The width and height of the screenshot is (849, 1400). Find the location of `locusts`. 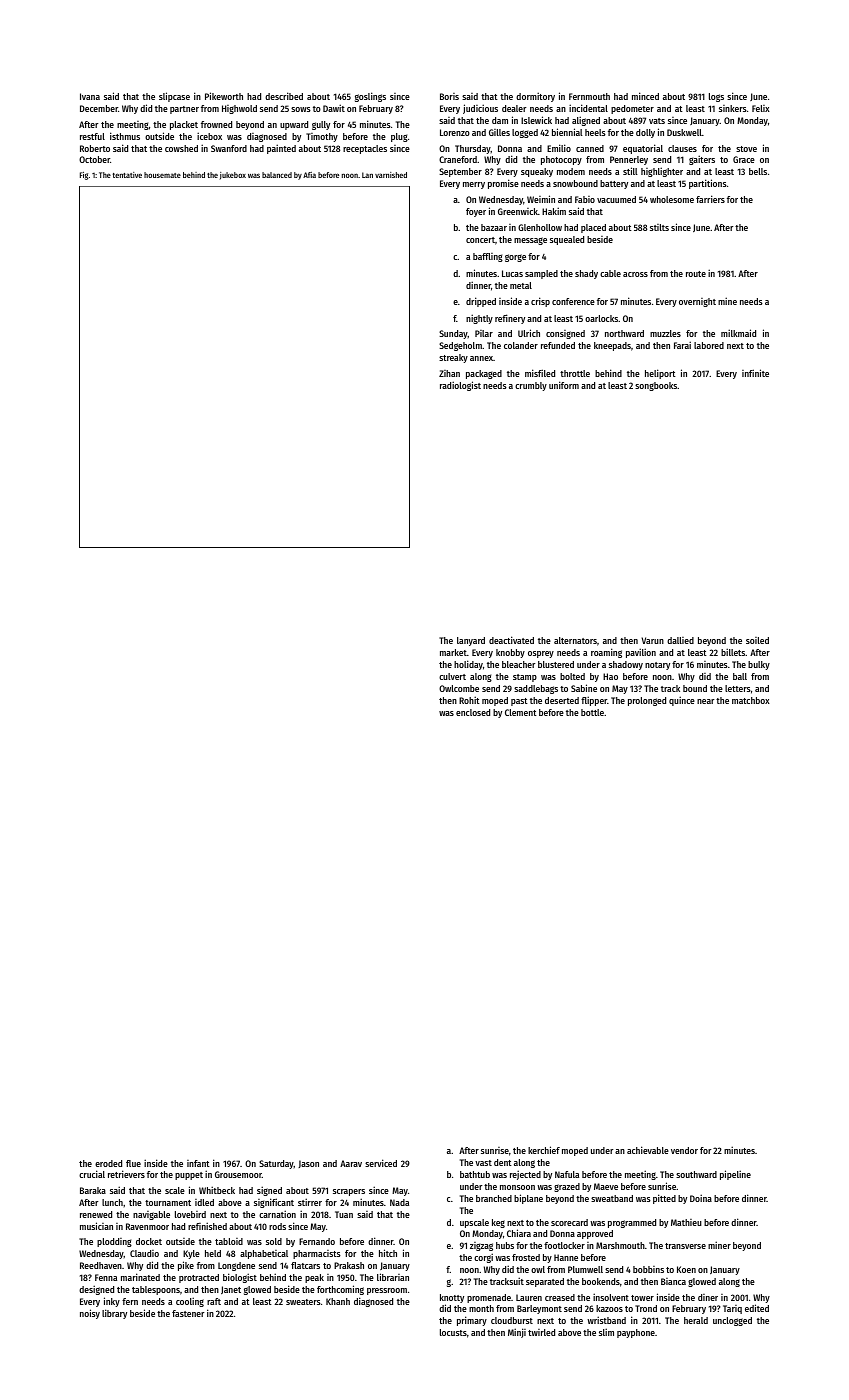

locusts is located at coordinates (453, 1332).
